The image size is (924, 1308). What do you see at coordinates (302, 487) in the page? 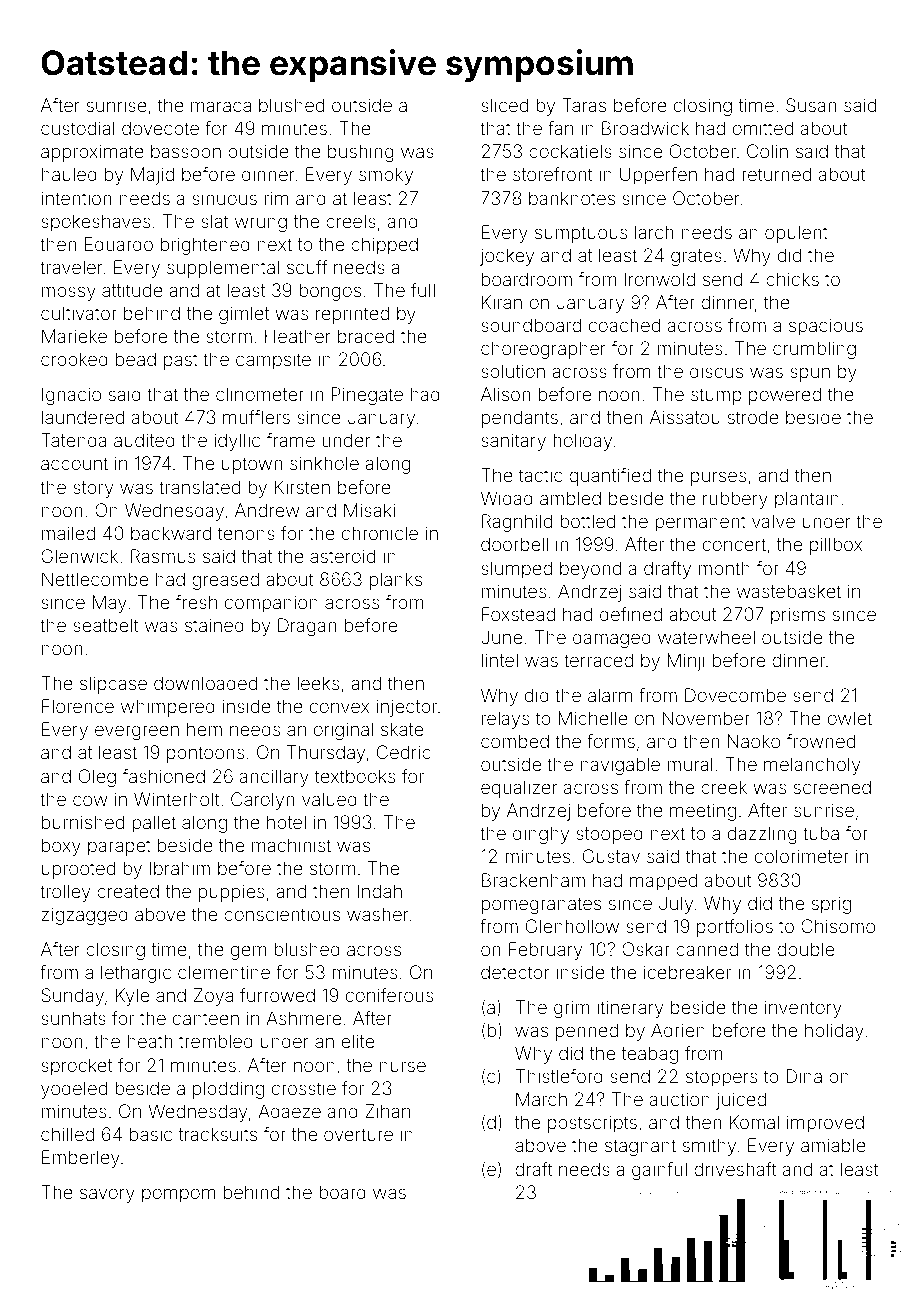
I see `Kirsten` at bounding box center [302, 487].
